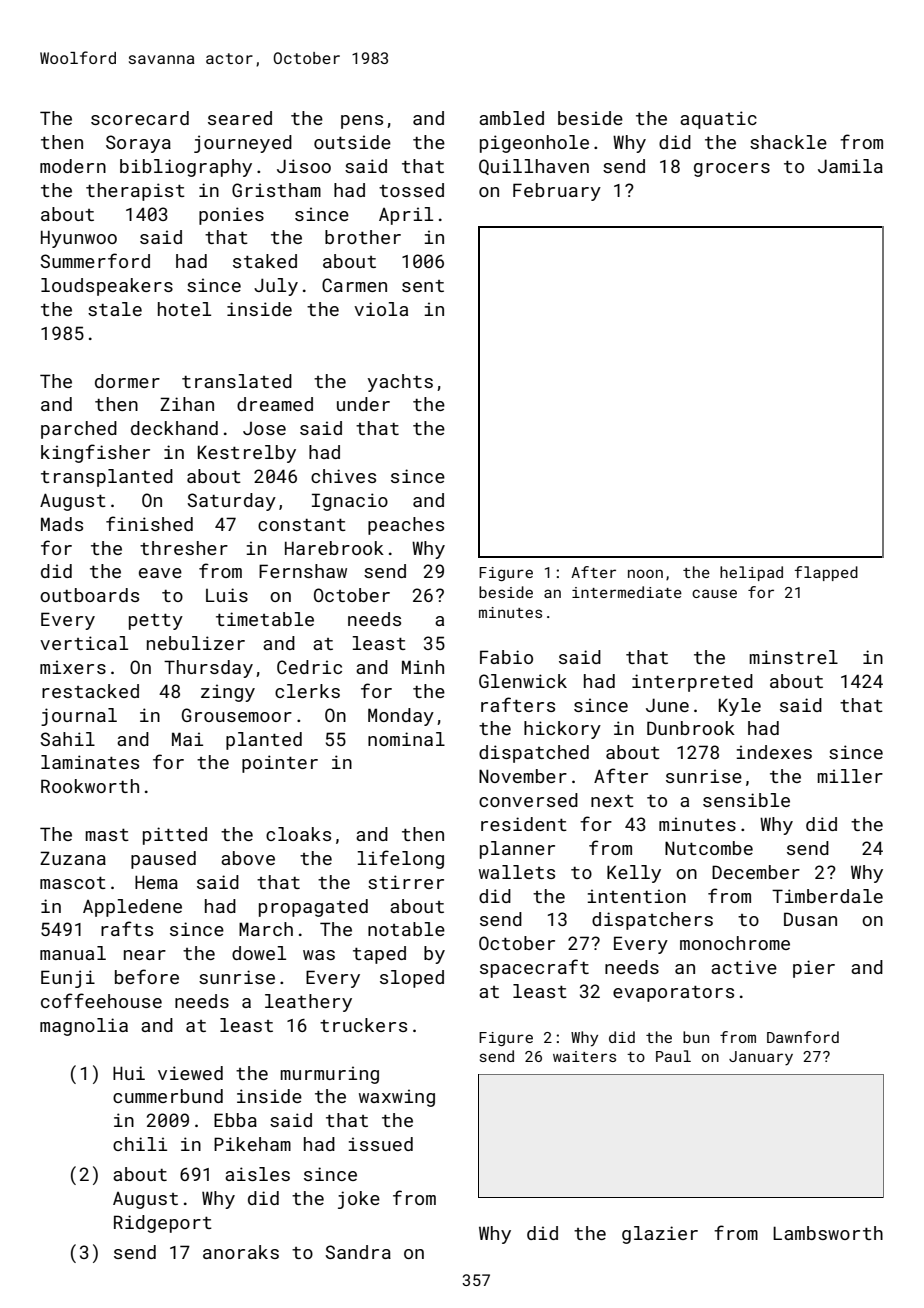 The width and height of the image is (924, 1308). What do you see at coordinates (788, 142) in the image?
I see `shackle` at bounding box center [788, 142].
